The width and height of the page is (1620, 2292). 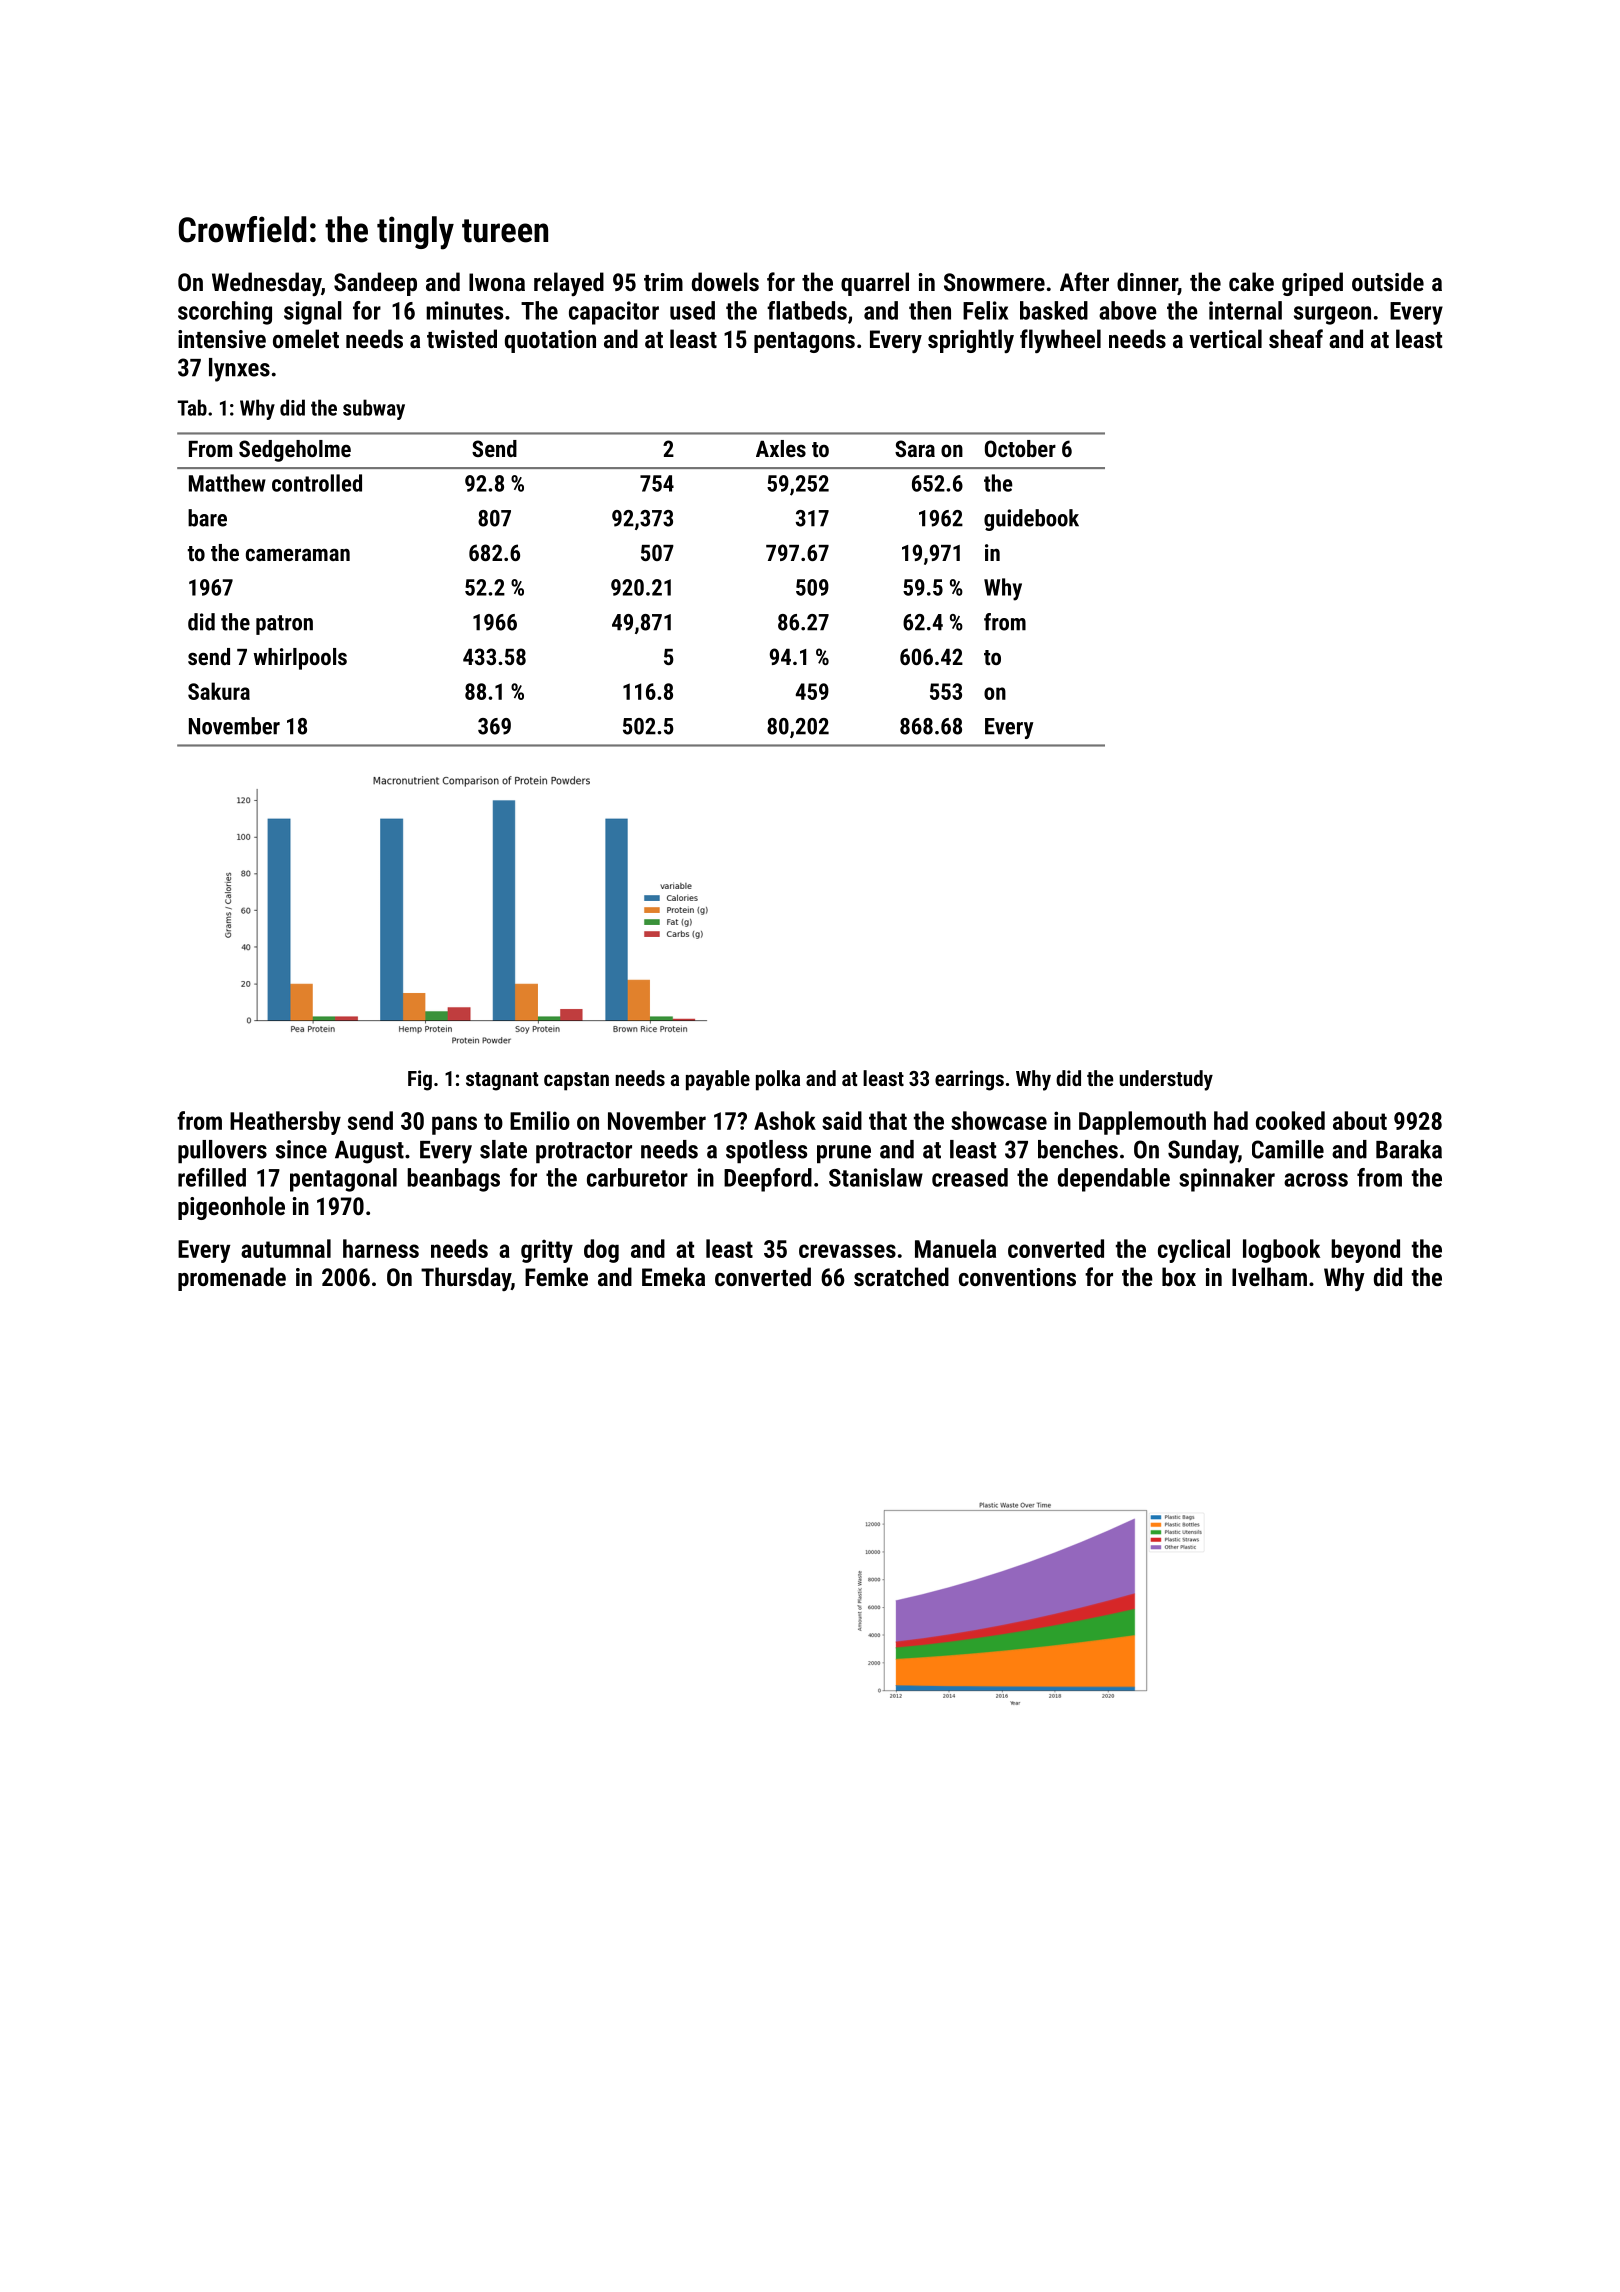 I want to click on understudy, so click(x=1166, y=1080).
